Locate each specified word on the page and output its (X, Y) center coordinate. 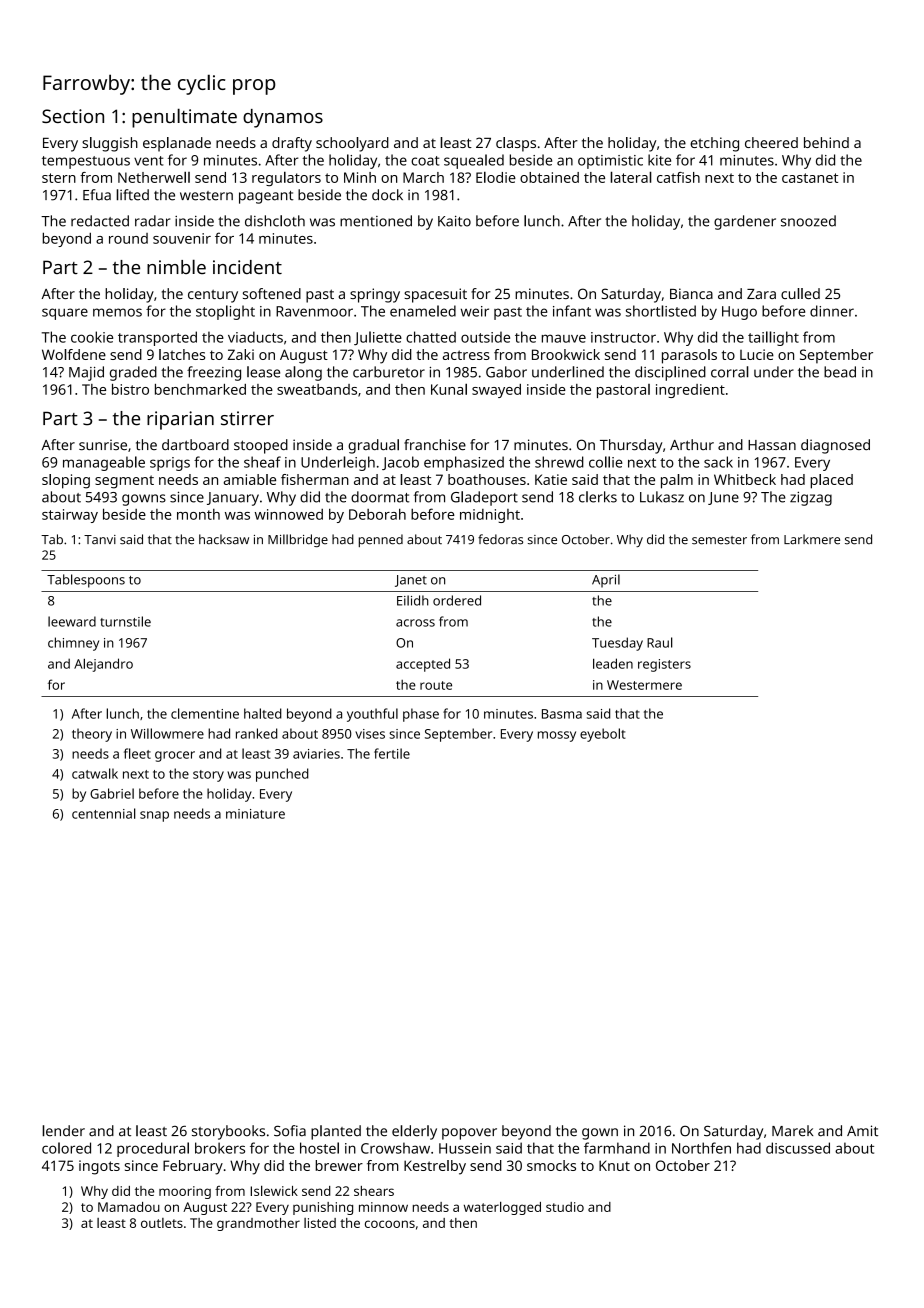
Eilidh (413, 600)
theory (92, 735)
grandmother (258, 1224)
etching (714, 144)
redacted (100, 221)
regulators (286, 178)
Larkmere (812, 539)
